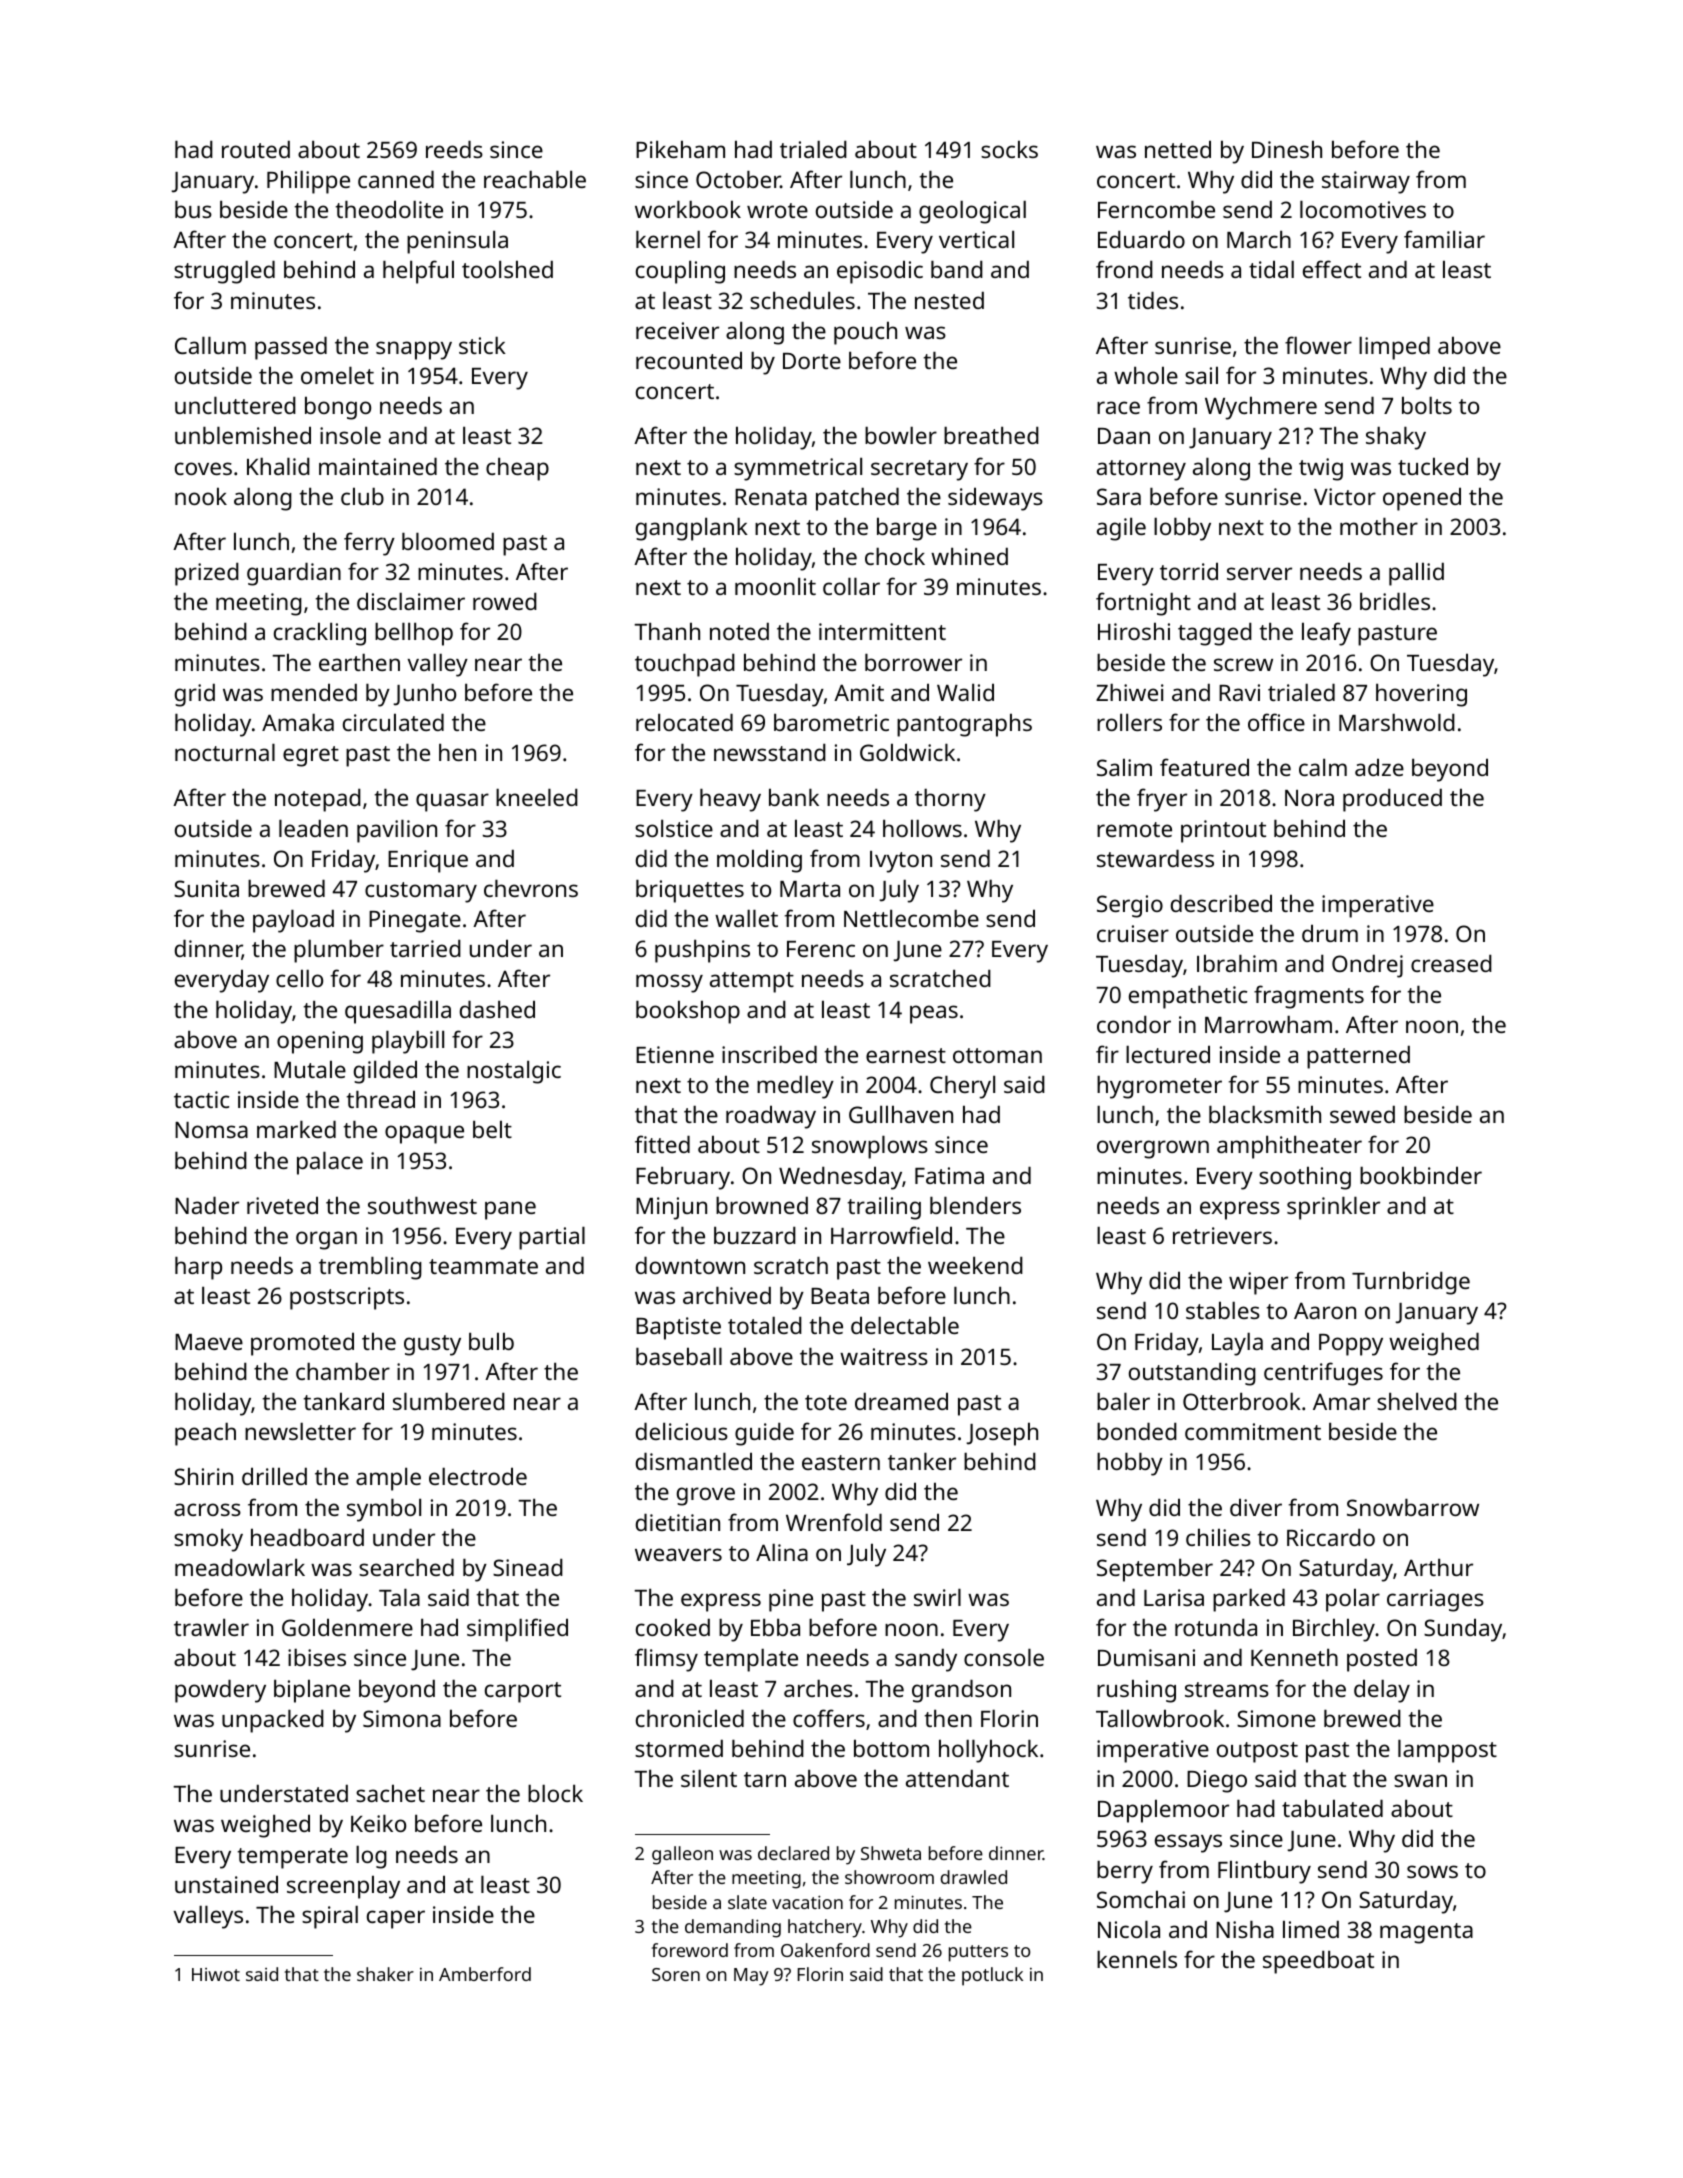 The height and width of the screenshot is (2178, 1683). I want to click on Maeve, so click(209, 1342).
